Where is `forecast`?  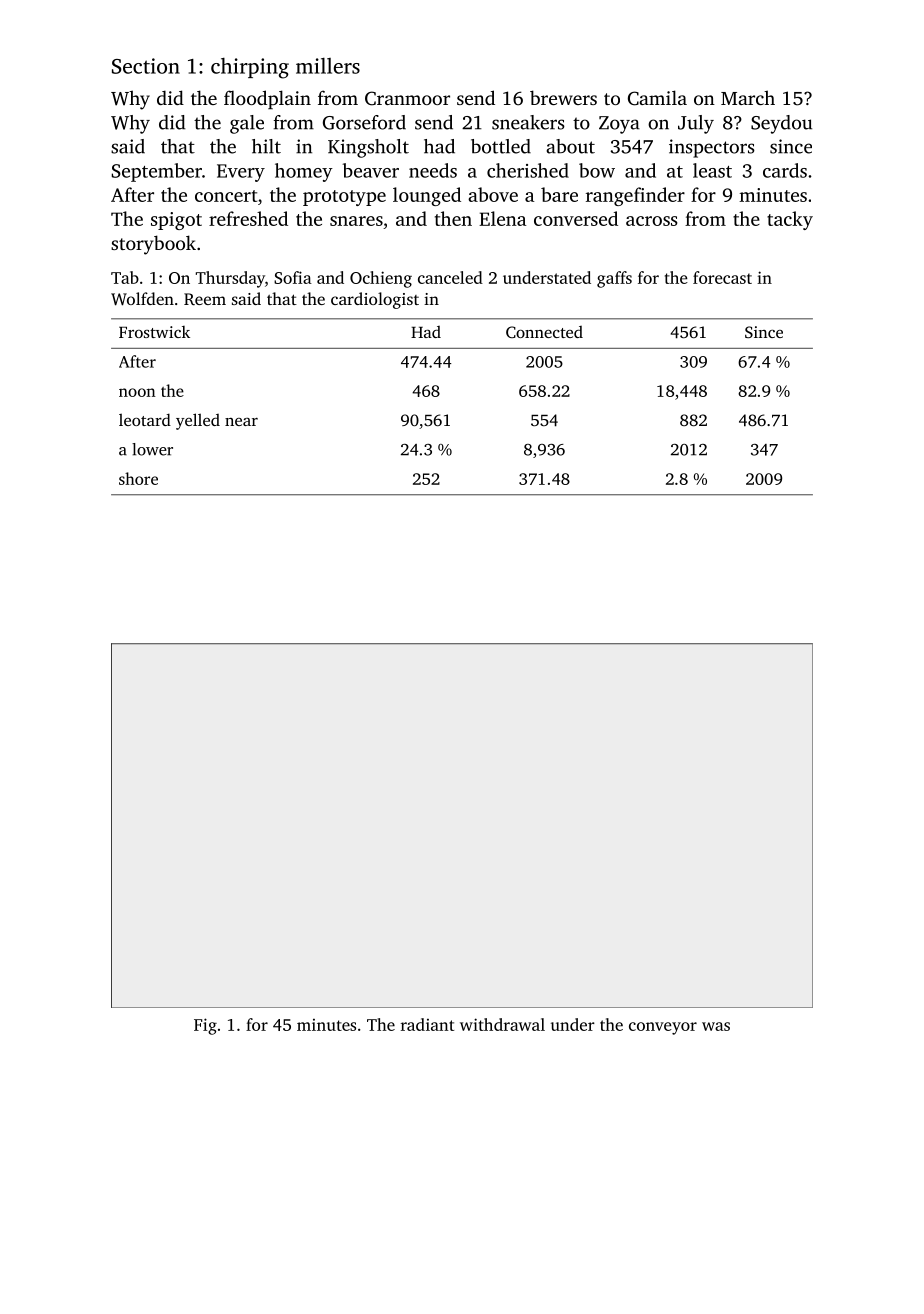
forecast is located at coordinates (722, 277).
